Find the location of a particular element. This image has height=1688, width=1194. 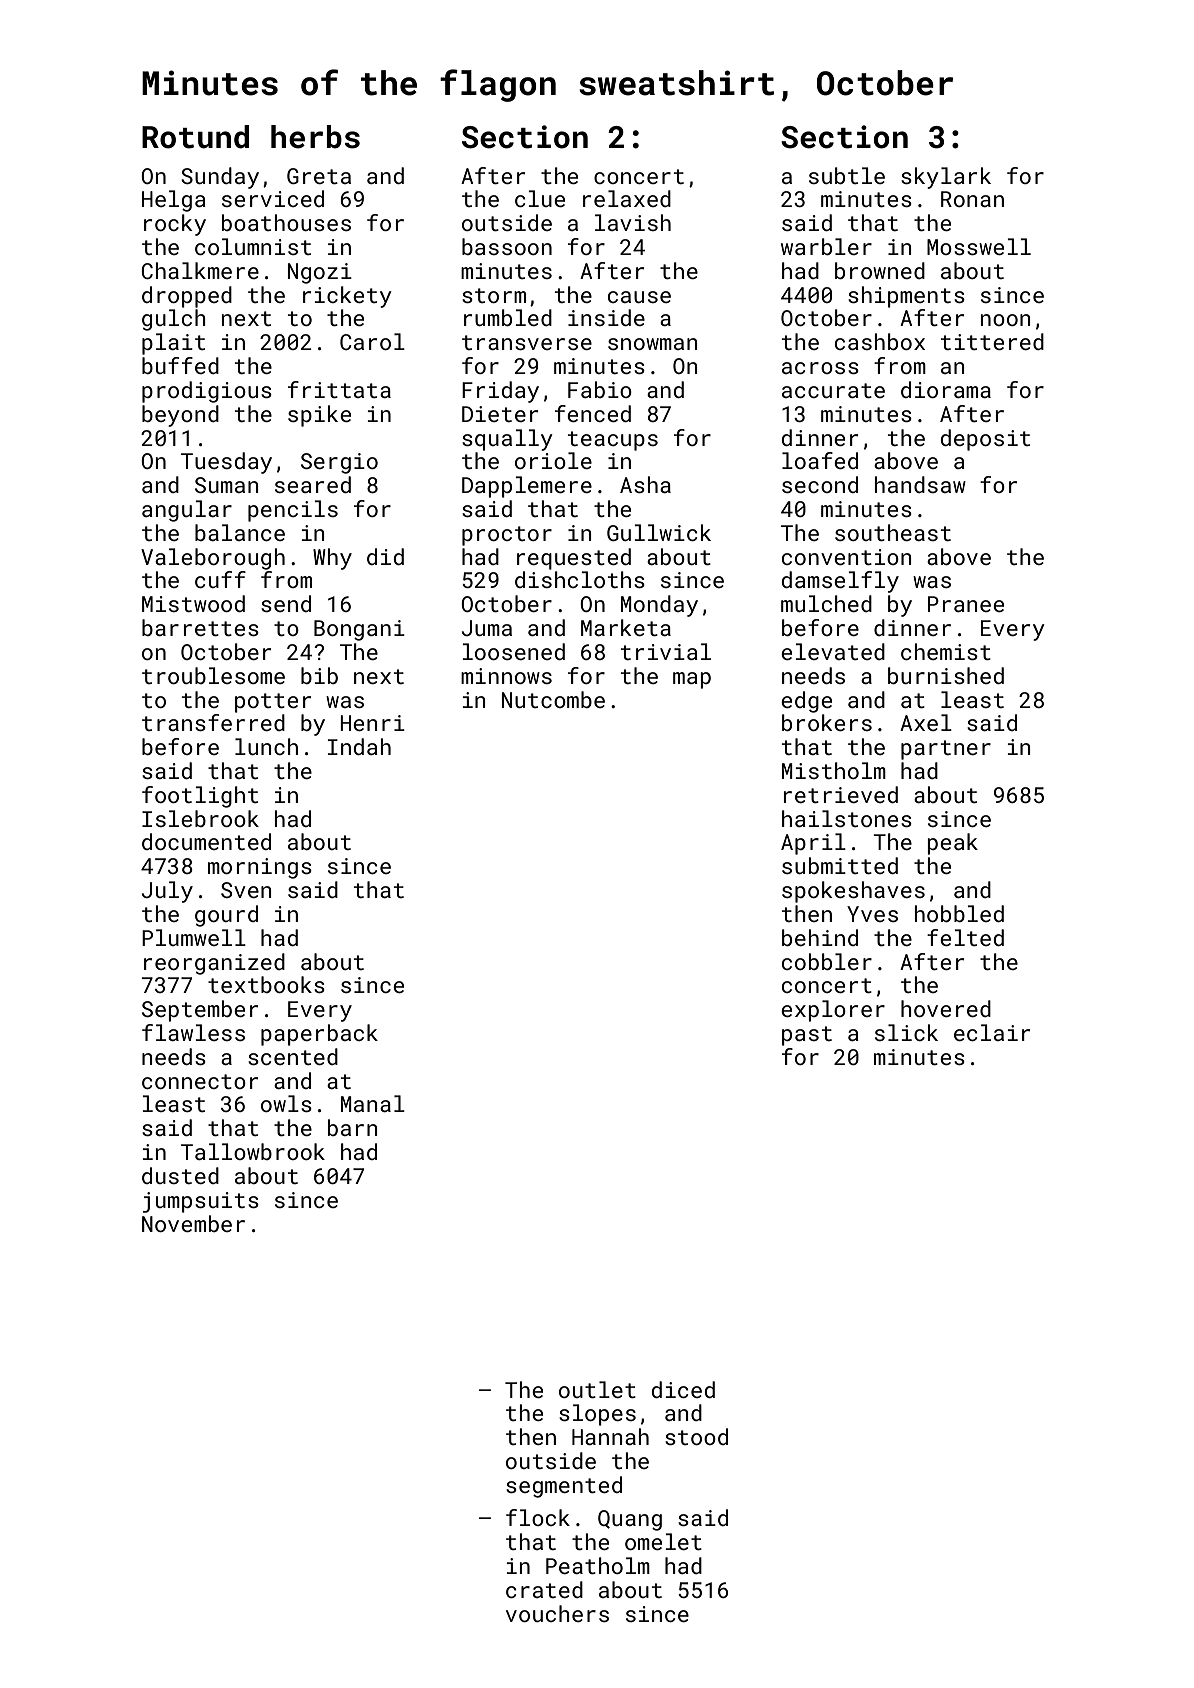

Rotund is located at coordinates (195, 137).
